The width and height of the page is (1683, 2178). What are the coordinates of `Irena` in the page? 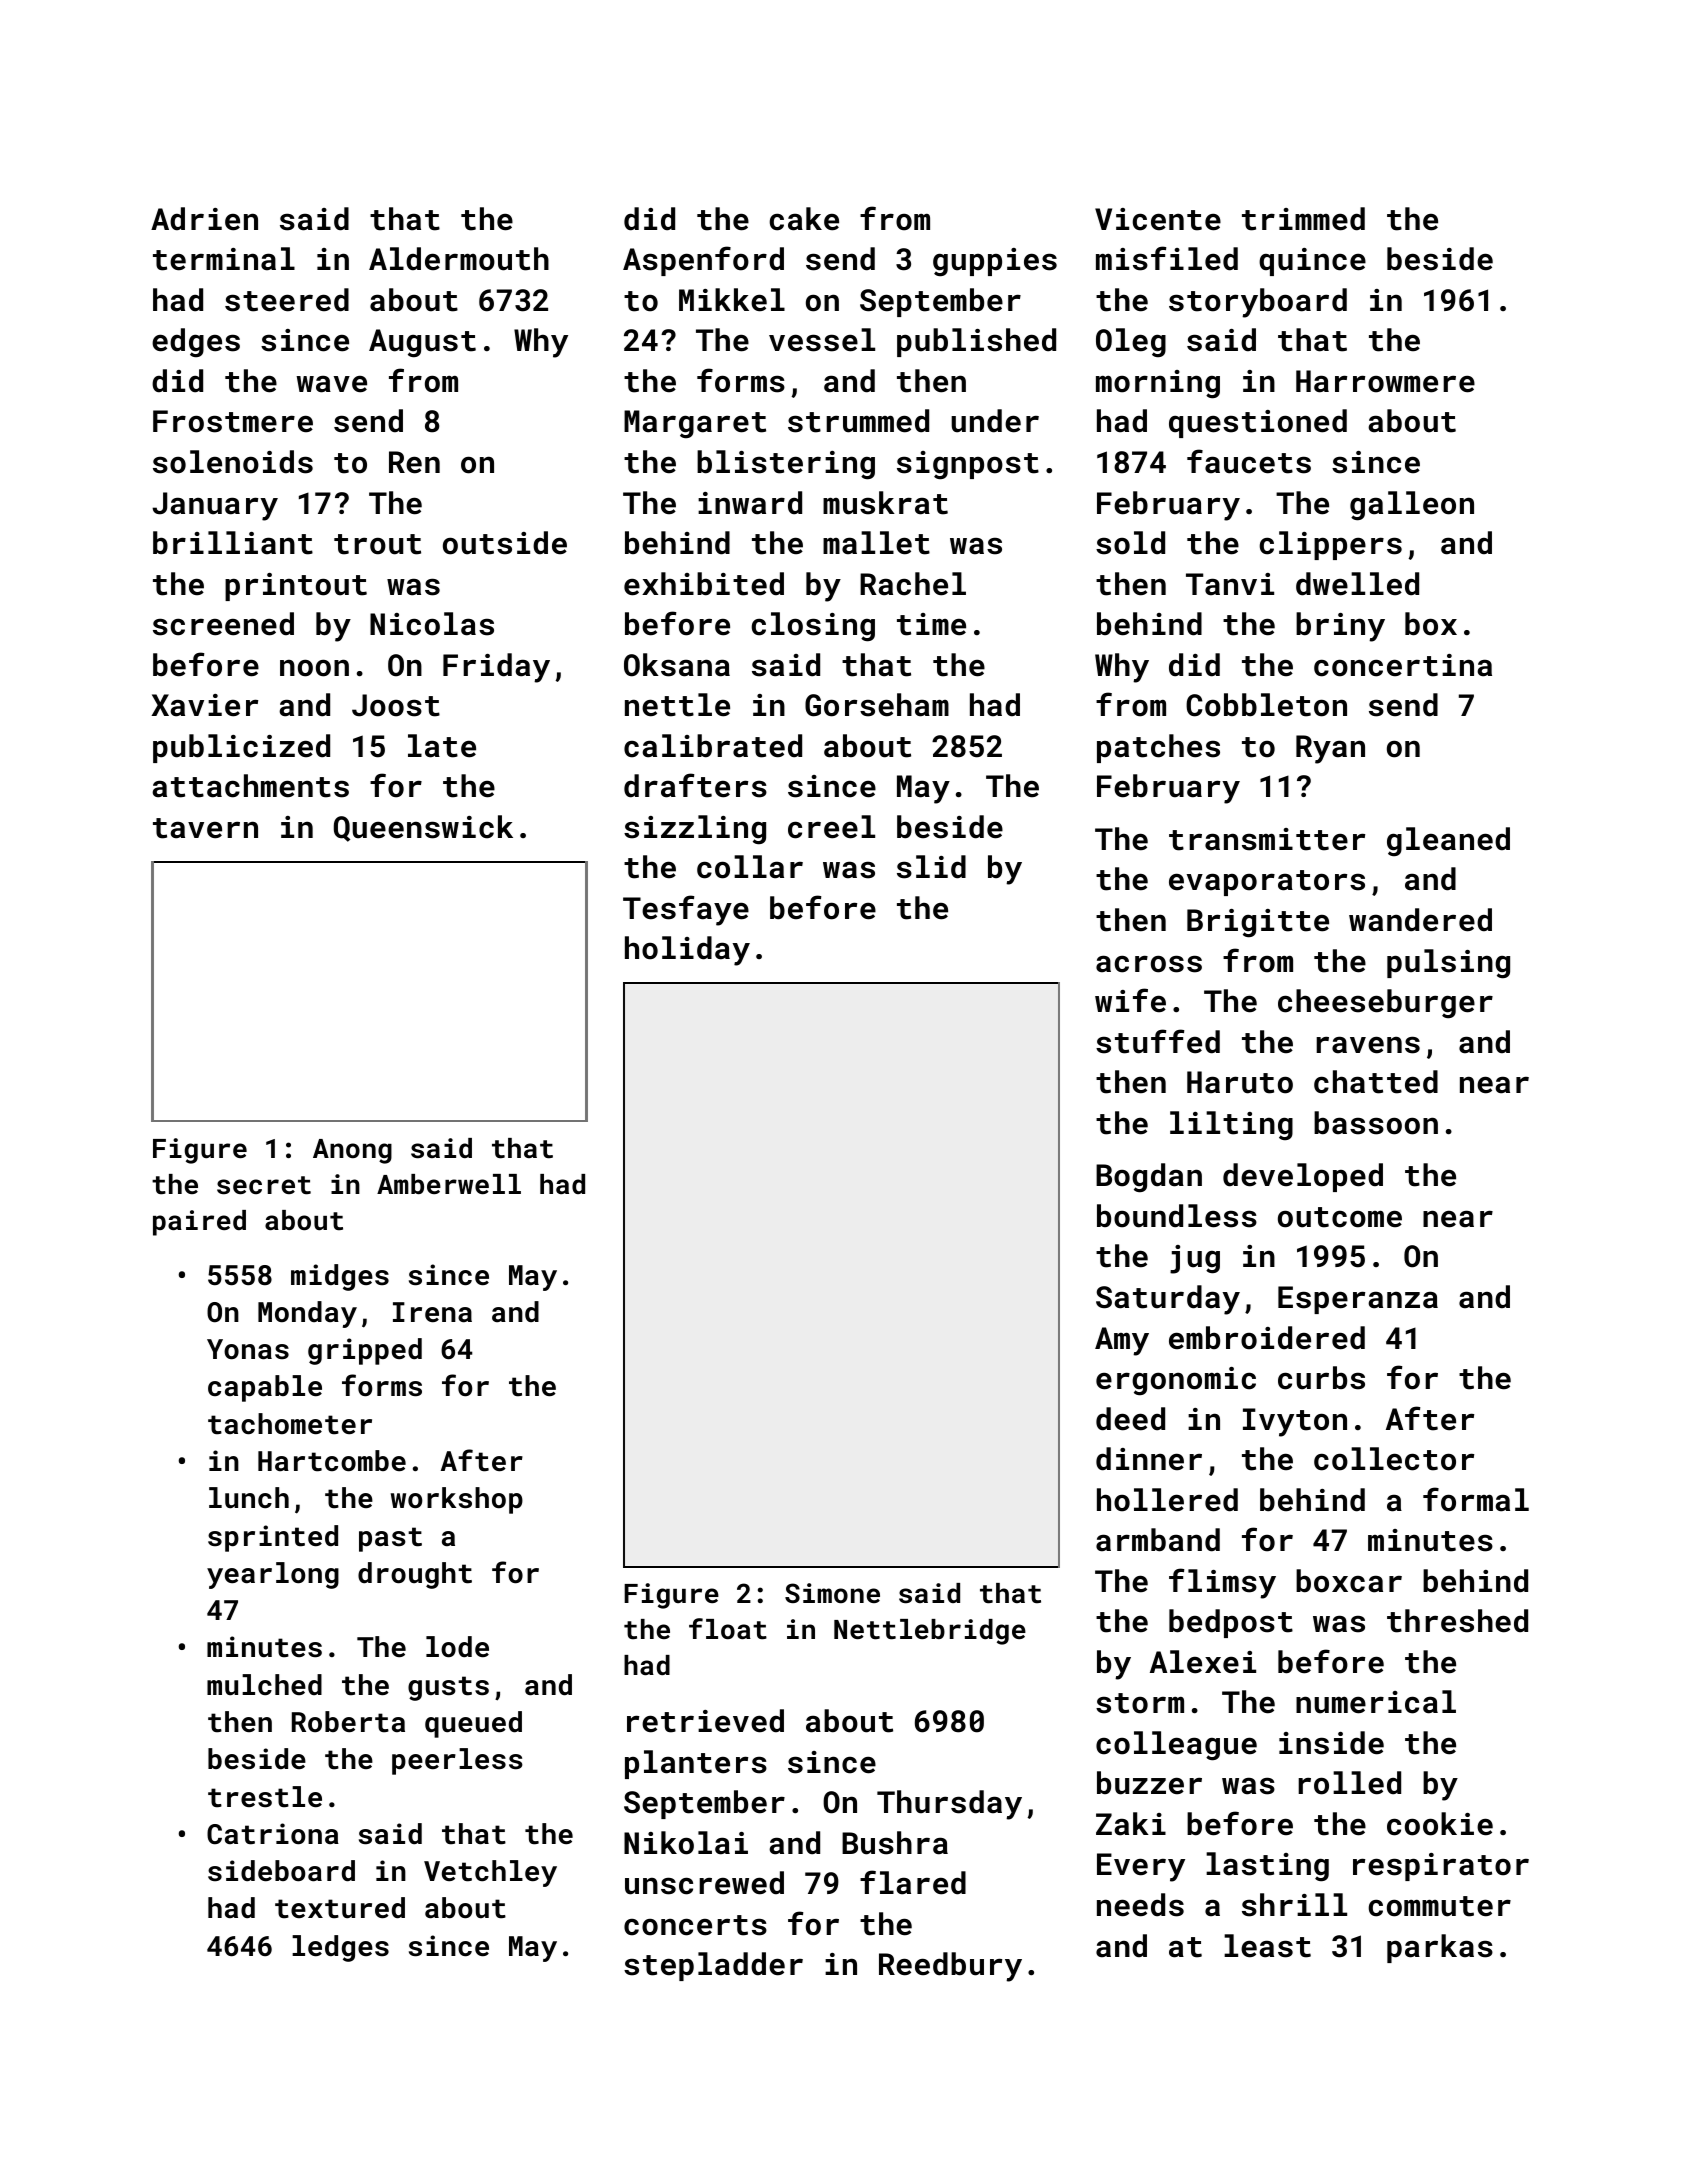 It's located at (432, 1312).
